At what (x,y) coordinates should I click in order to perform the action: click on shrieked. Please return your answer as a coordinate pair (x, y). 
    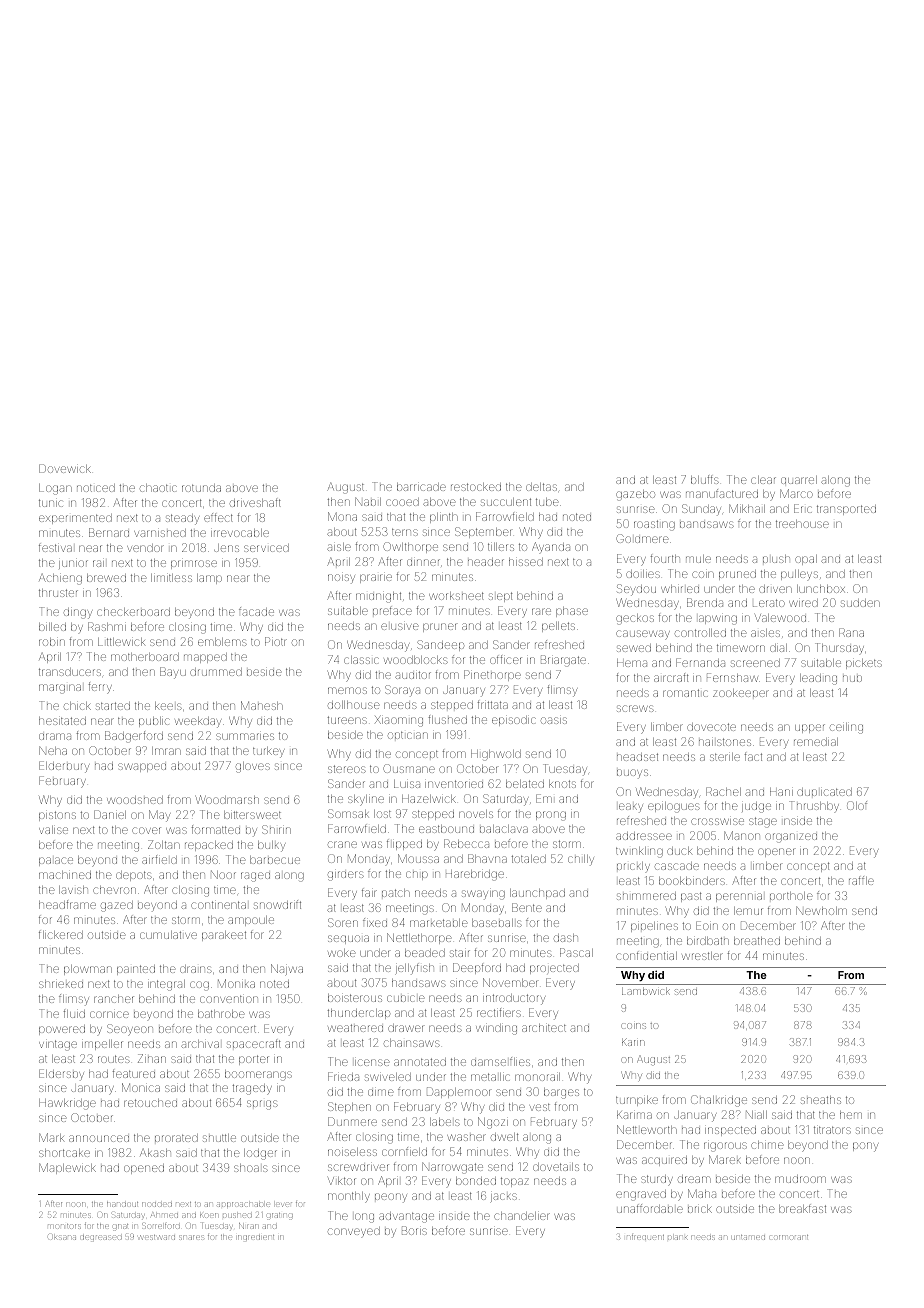
    Looking at the image, I should click on (61, 984).
